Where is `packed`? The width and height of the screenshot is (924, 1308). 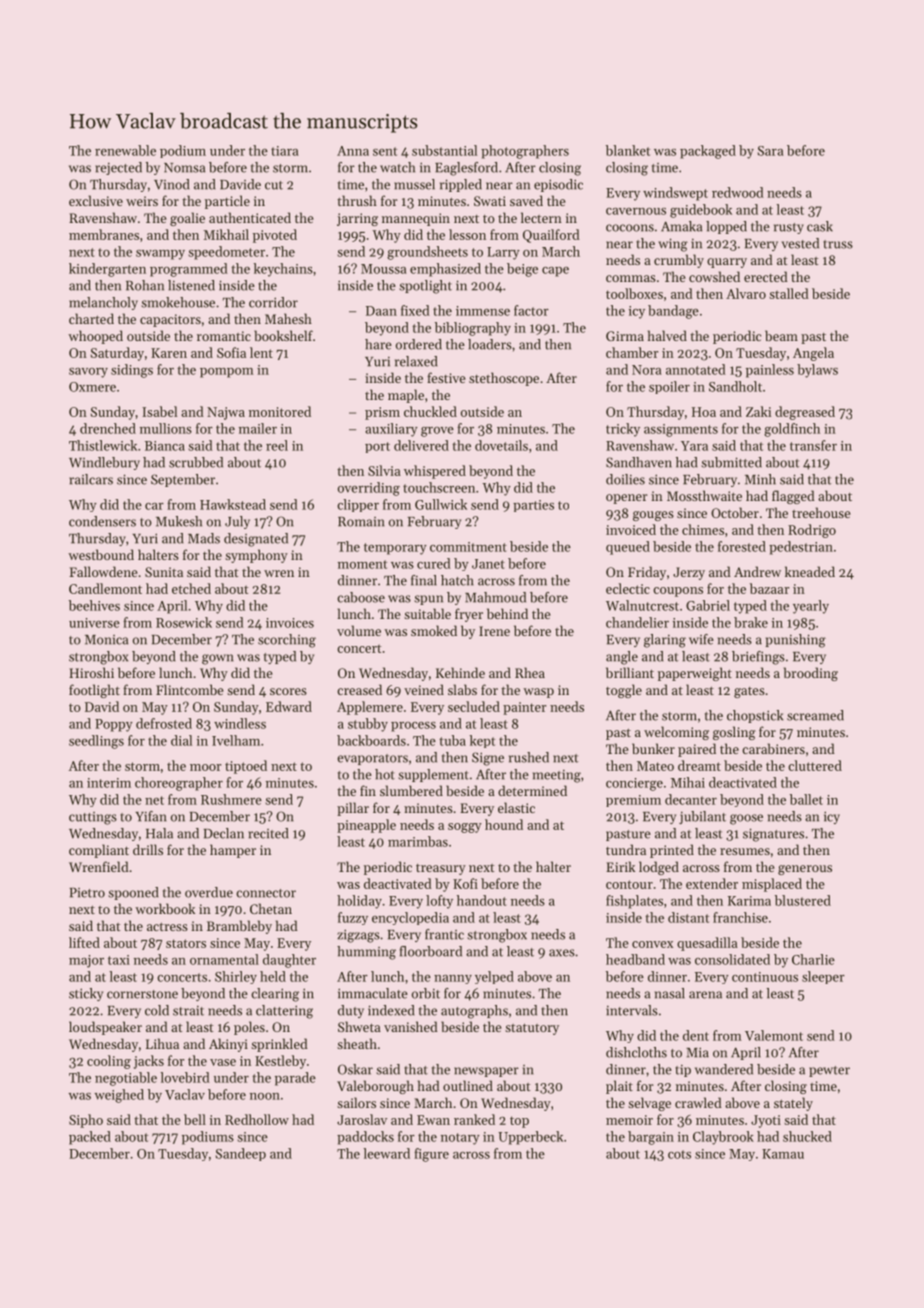
packed is located at coordinates (90, 1138).
